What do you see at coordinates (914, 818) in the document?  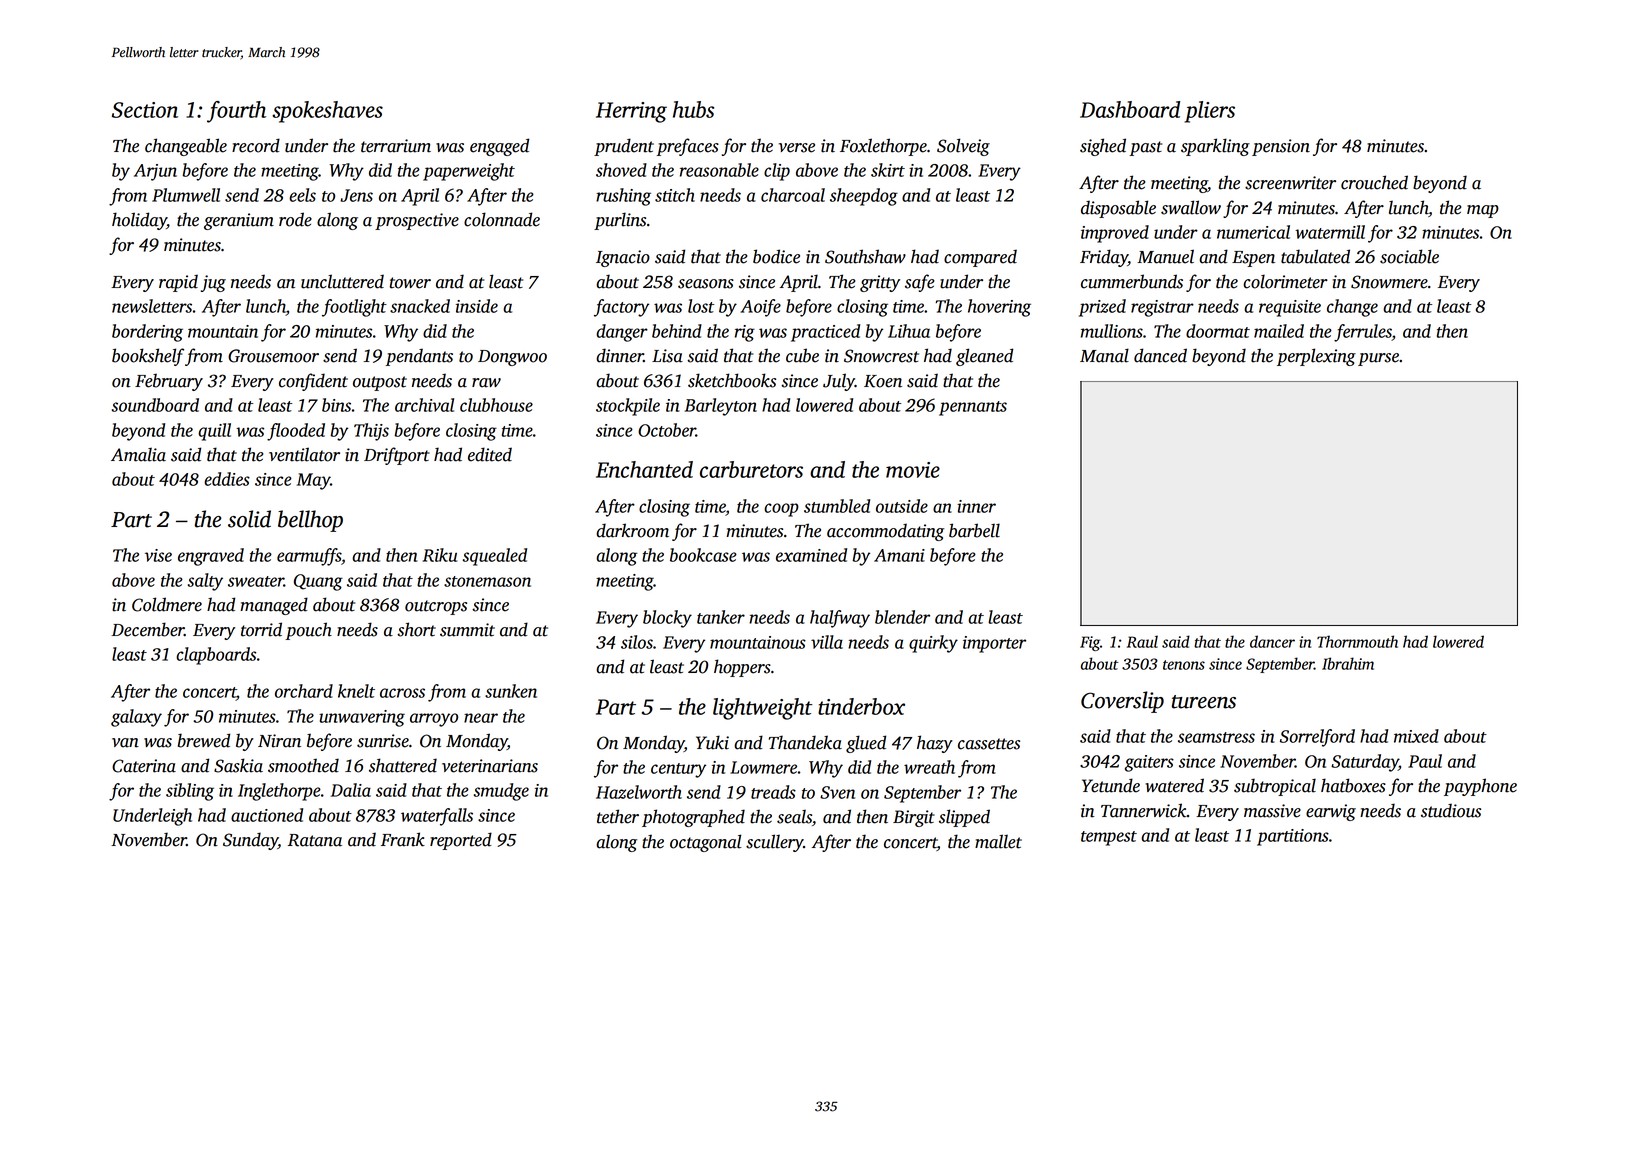 I see `Birgit` at bounding box center [914, 818].
